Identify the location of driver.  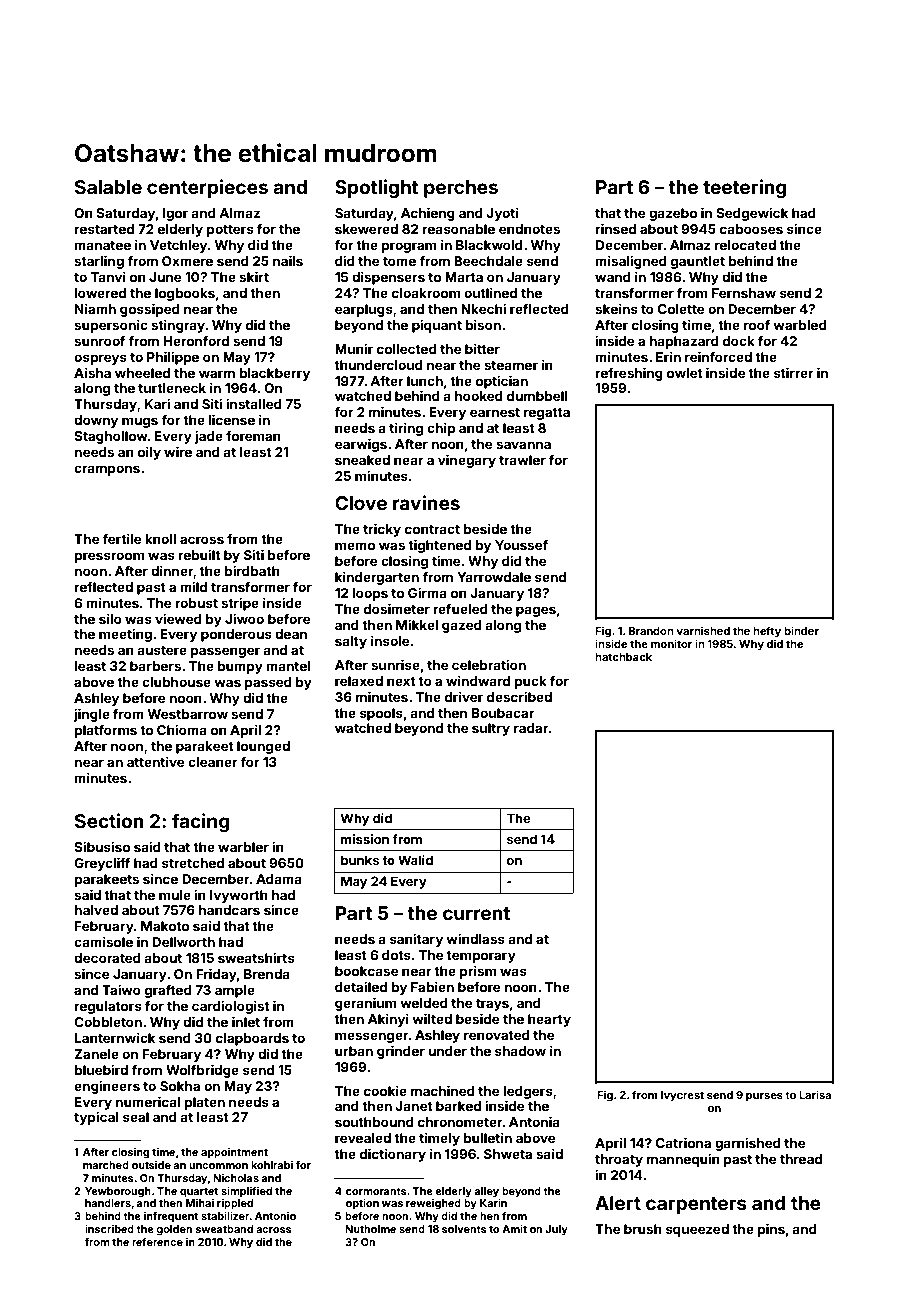
(464, 696).
